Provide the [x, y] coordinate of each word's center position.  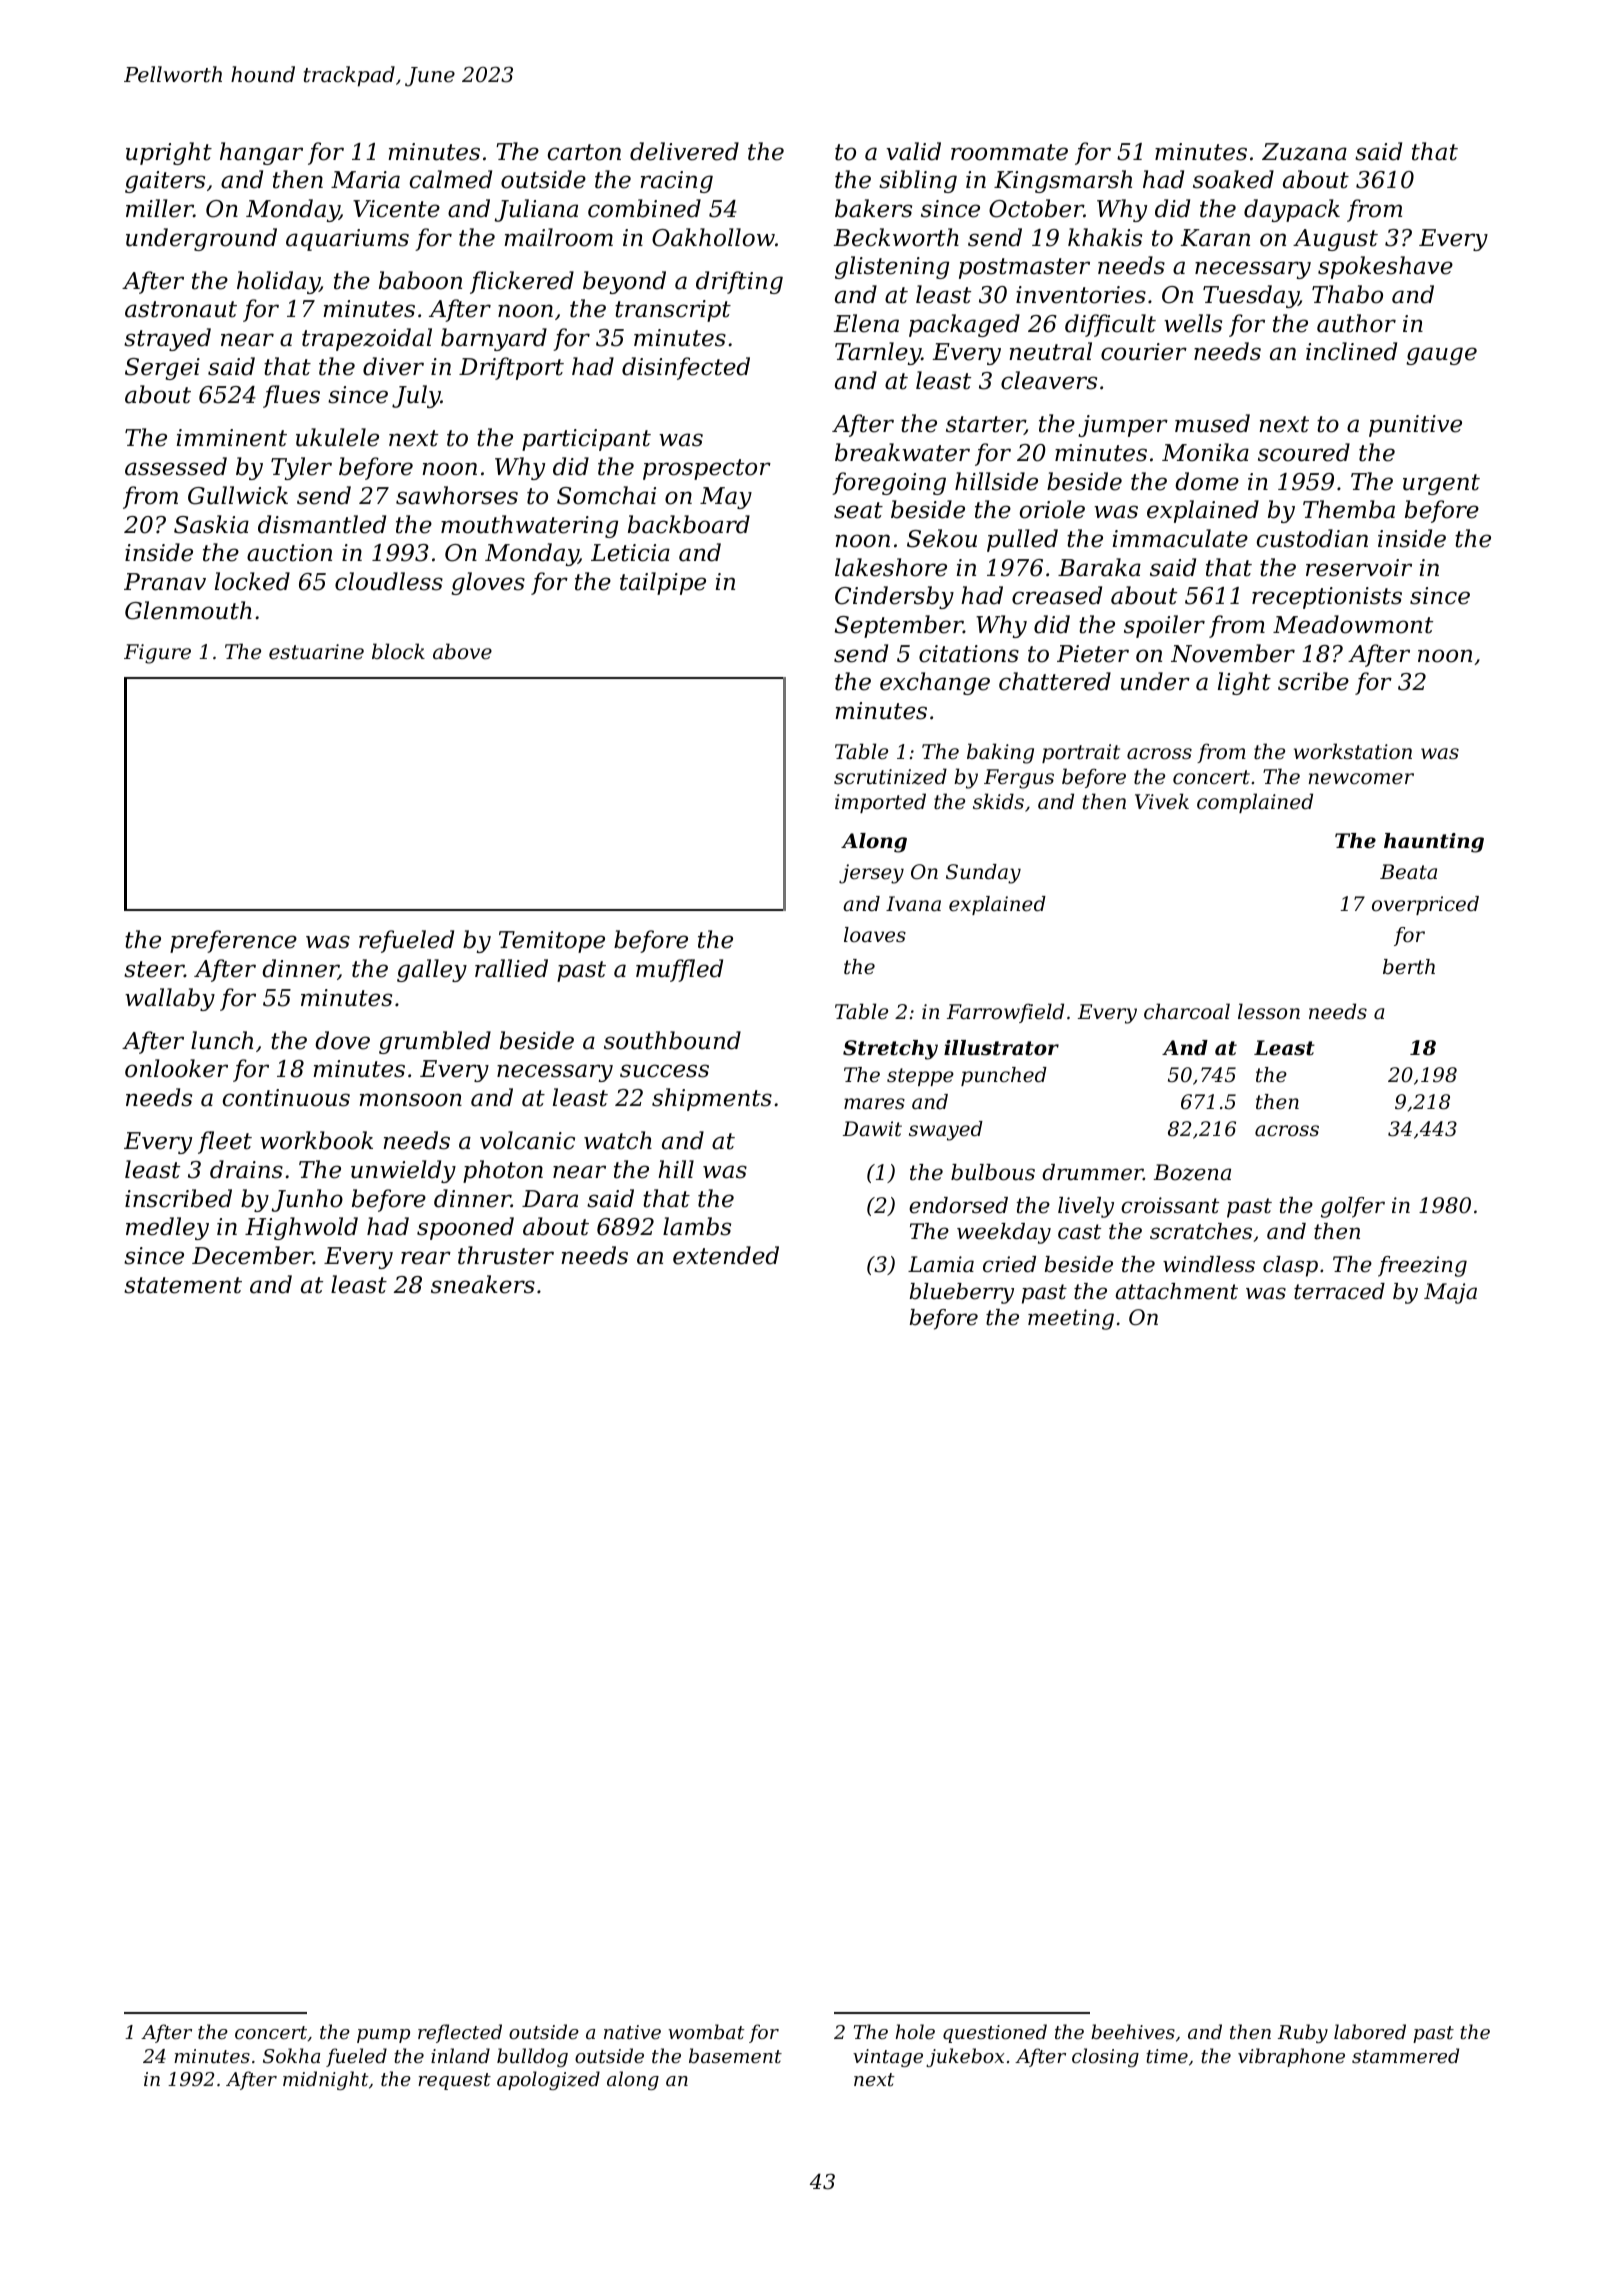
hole [915, 2031]
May [726, 498]
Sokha [291, 2056]
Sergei [162, 369]
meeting [1071, 1319]
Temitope [552, 942]
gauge [1441, 356]
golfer [1353, 1207]
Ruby [1303, 2033]
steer [154, 969]
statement [183, 1285]
